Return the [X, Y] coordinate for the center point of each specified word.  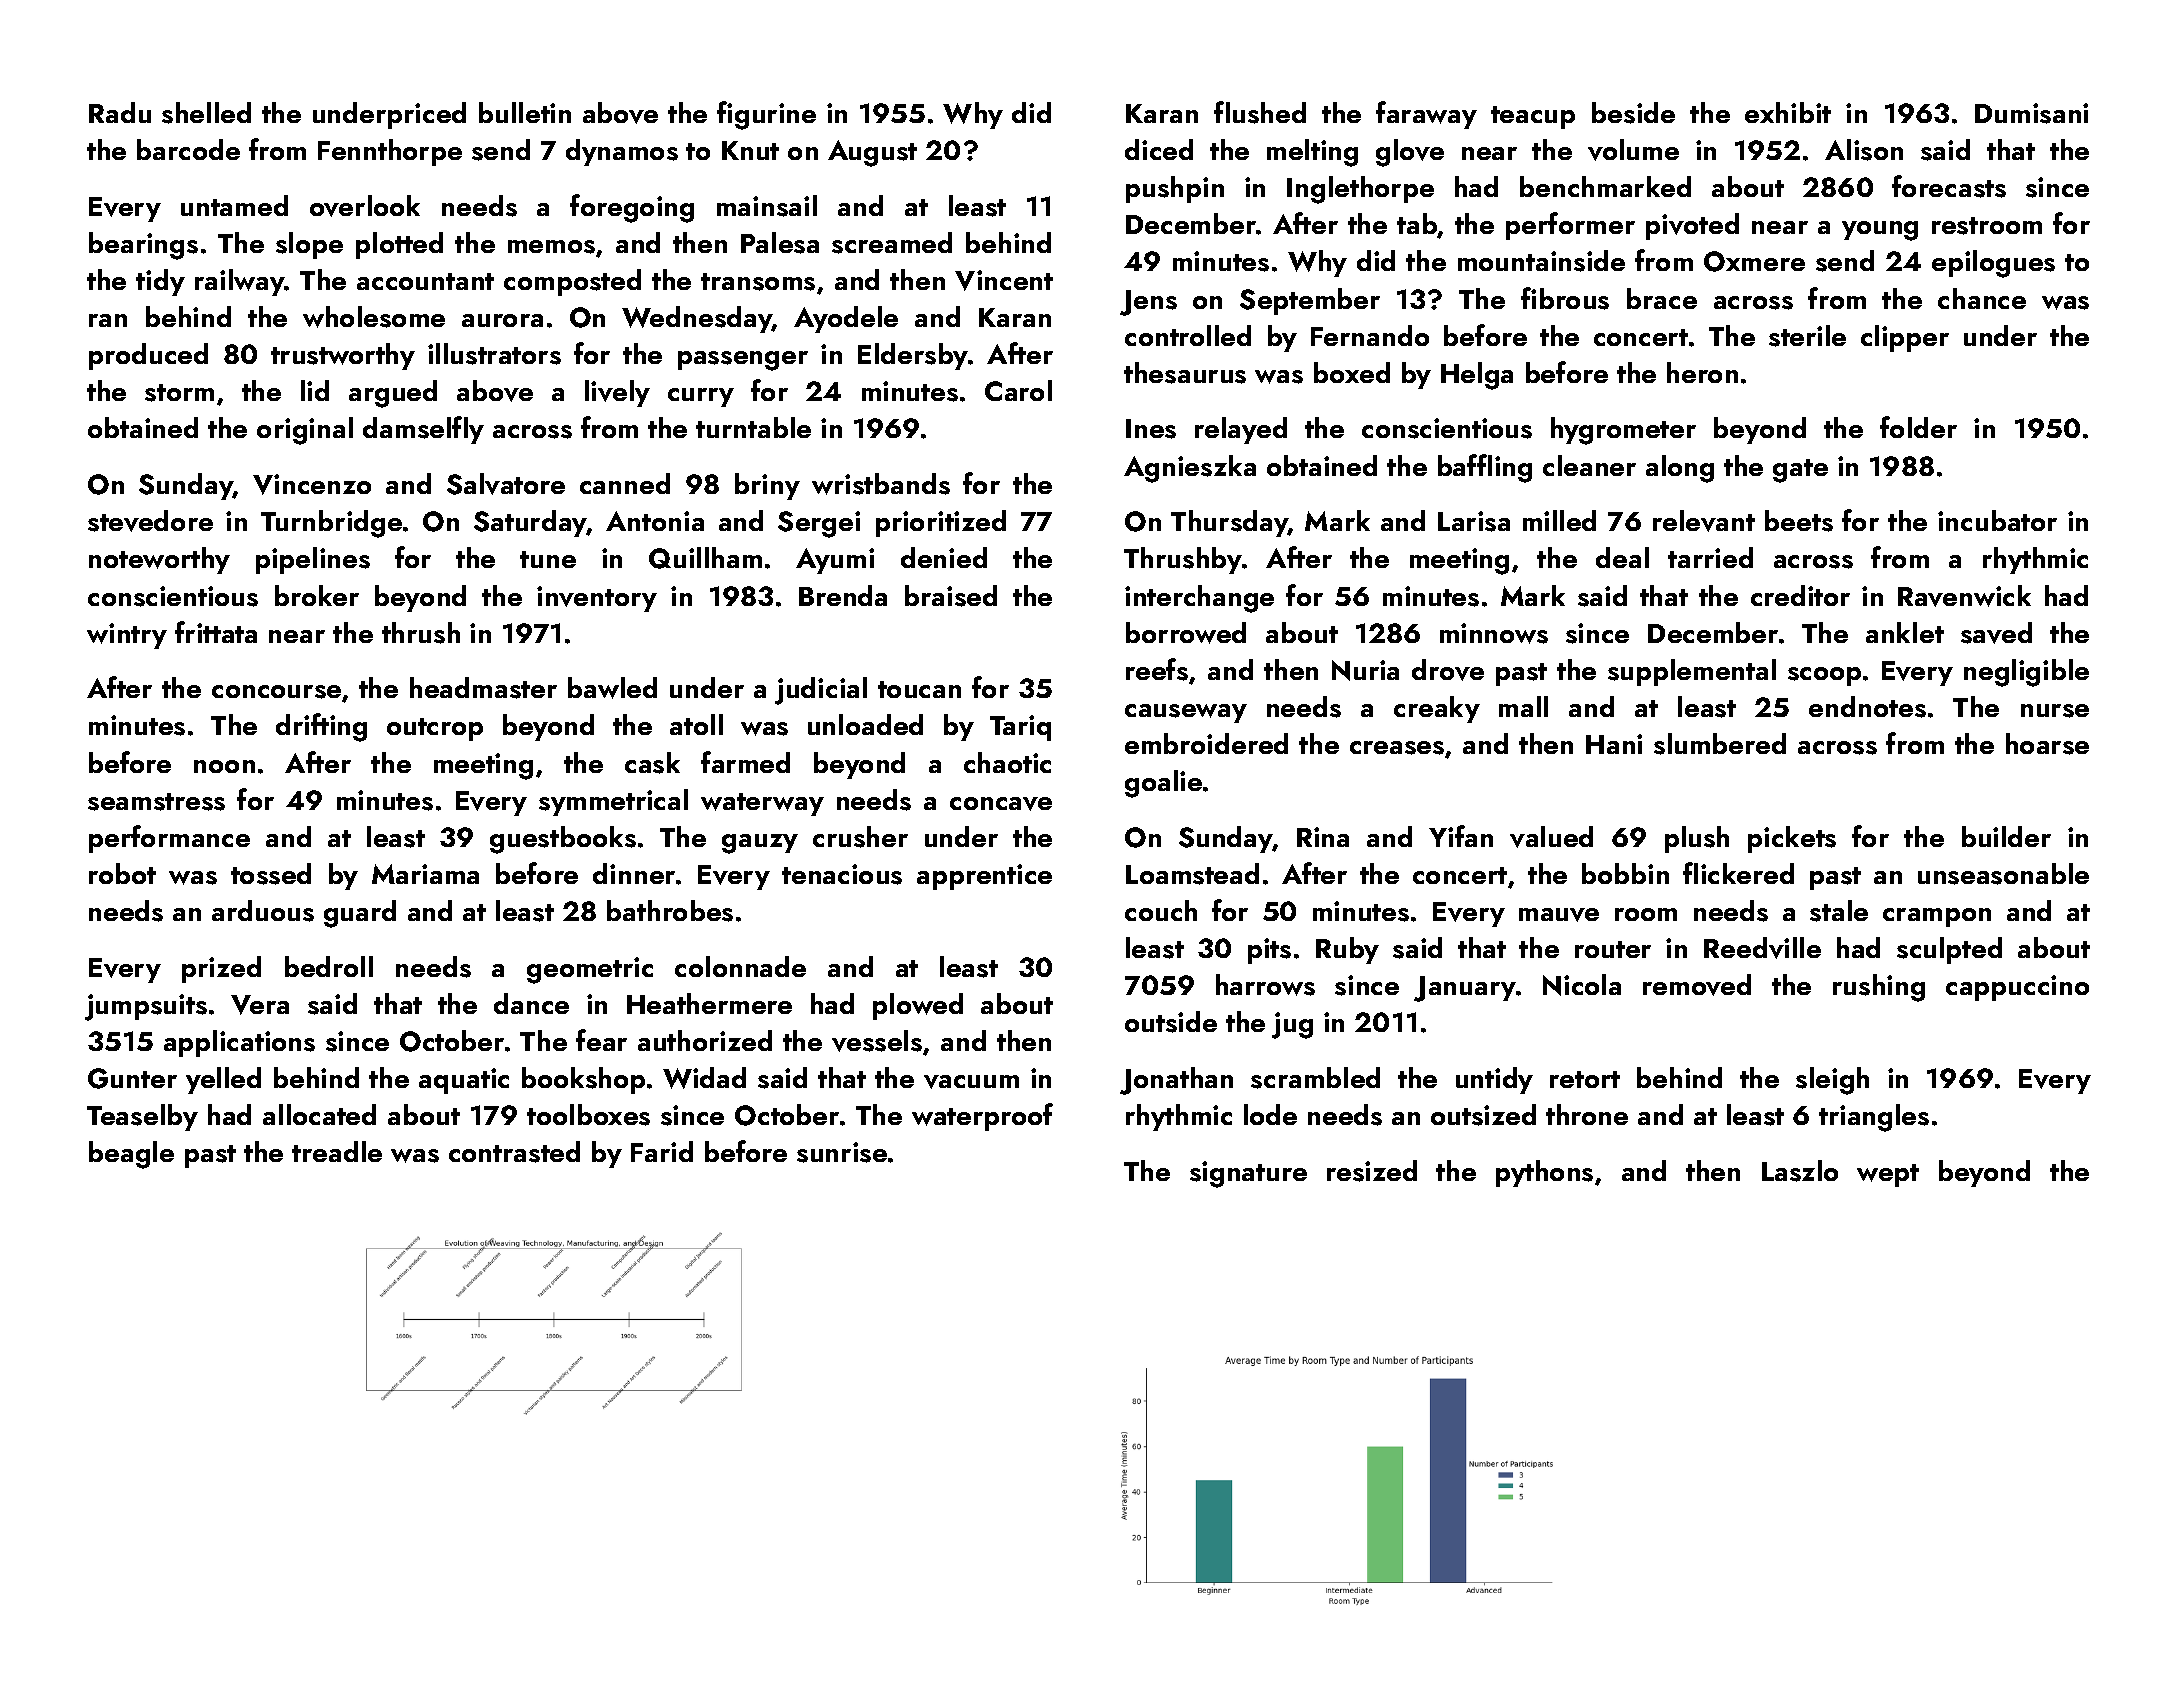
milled [1559, 520]
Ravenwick [1964, 596]
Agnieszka [1190, 469]
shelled [206, 113]
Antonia [655, 521]
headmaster [483, 688]
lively [617, 393]
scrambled [1315, 1078]
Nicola [1582, 985]
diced [1159, 149]
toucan [919, 689]
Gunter [132, 1078]
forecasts [1949, 186]
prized [221, 969]
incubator [1997, 520]
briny [767, 486]
